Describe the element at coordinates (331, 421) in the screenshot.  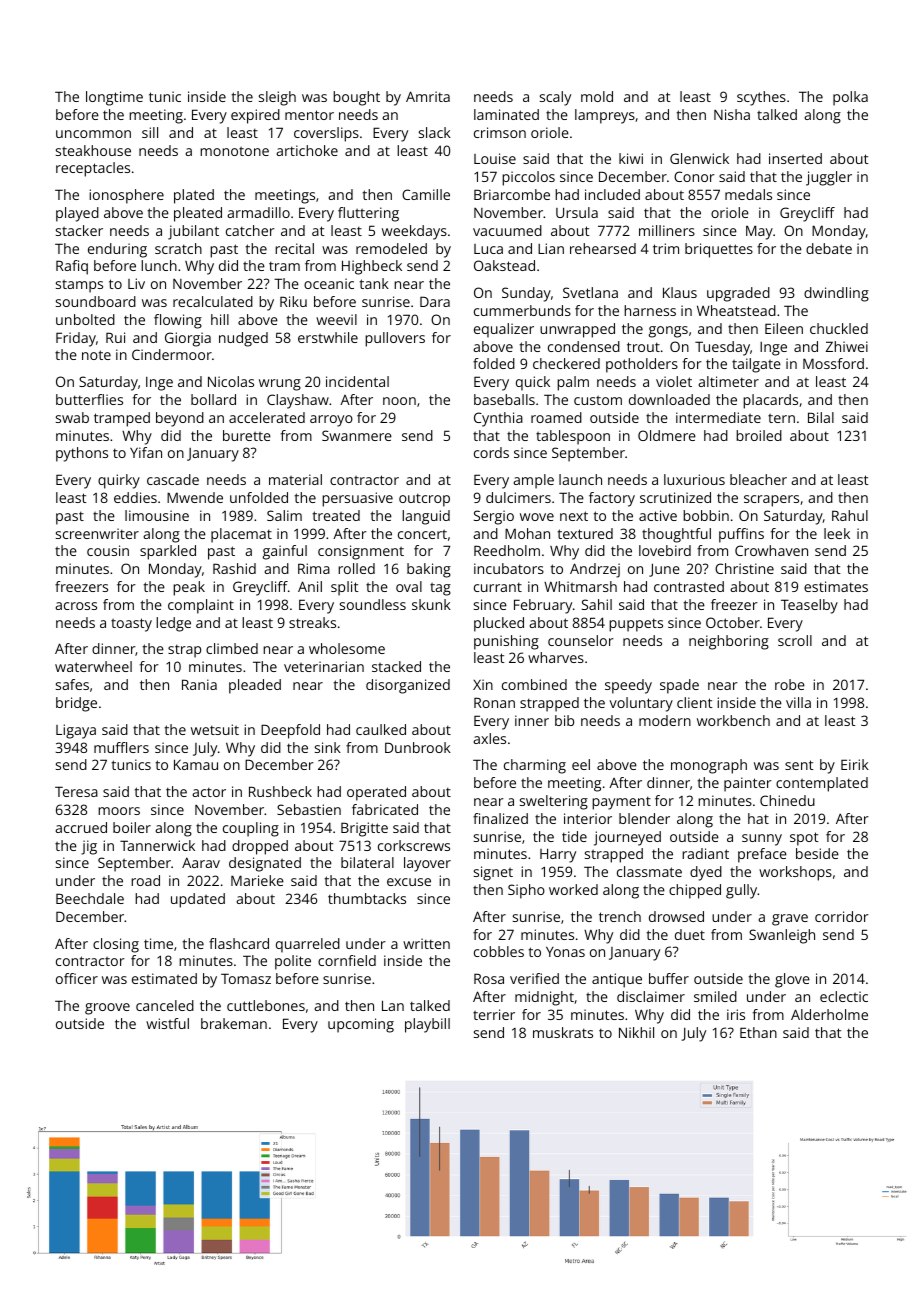
I see `arroyo` at that location.
